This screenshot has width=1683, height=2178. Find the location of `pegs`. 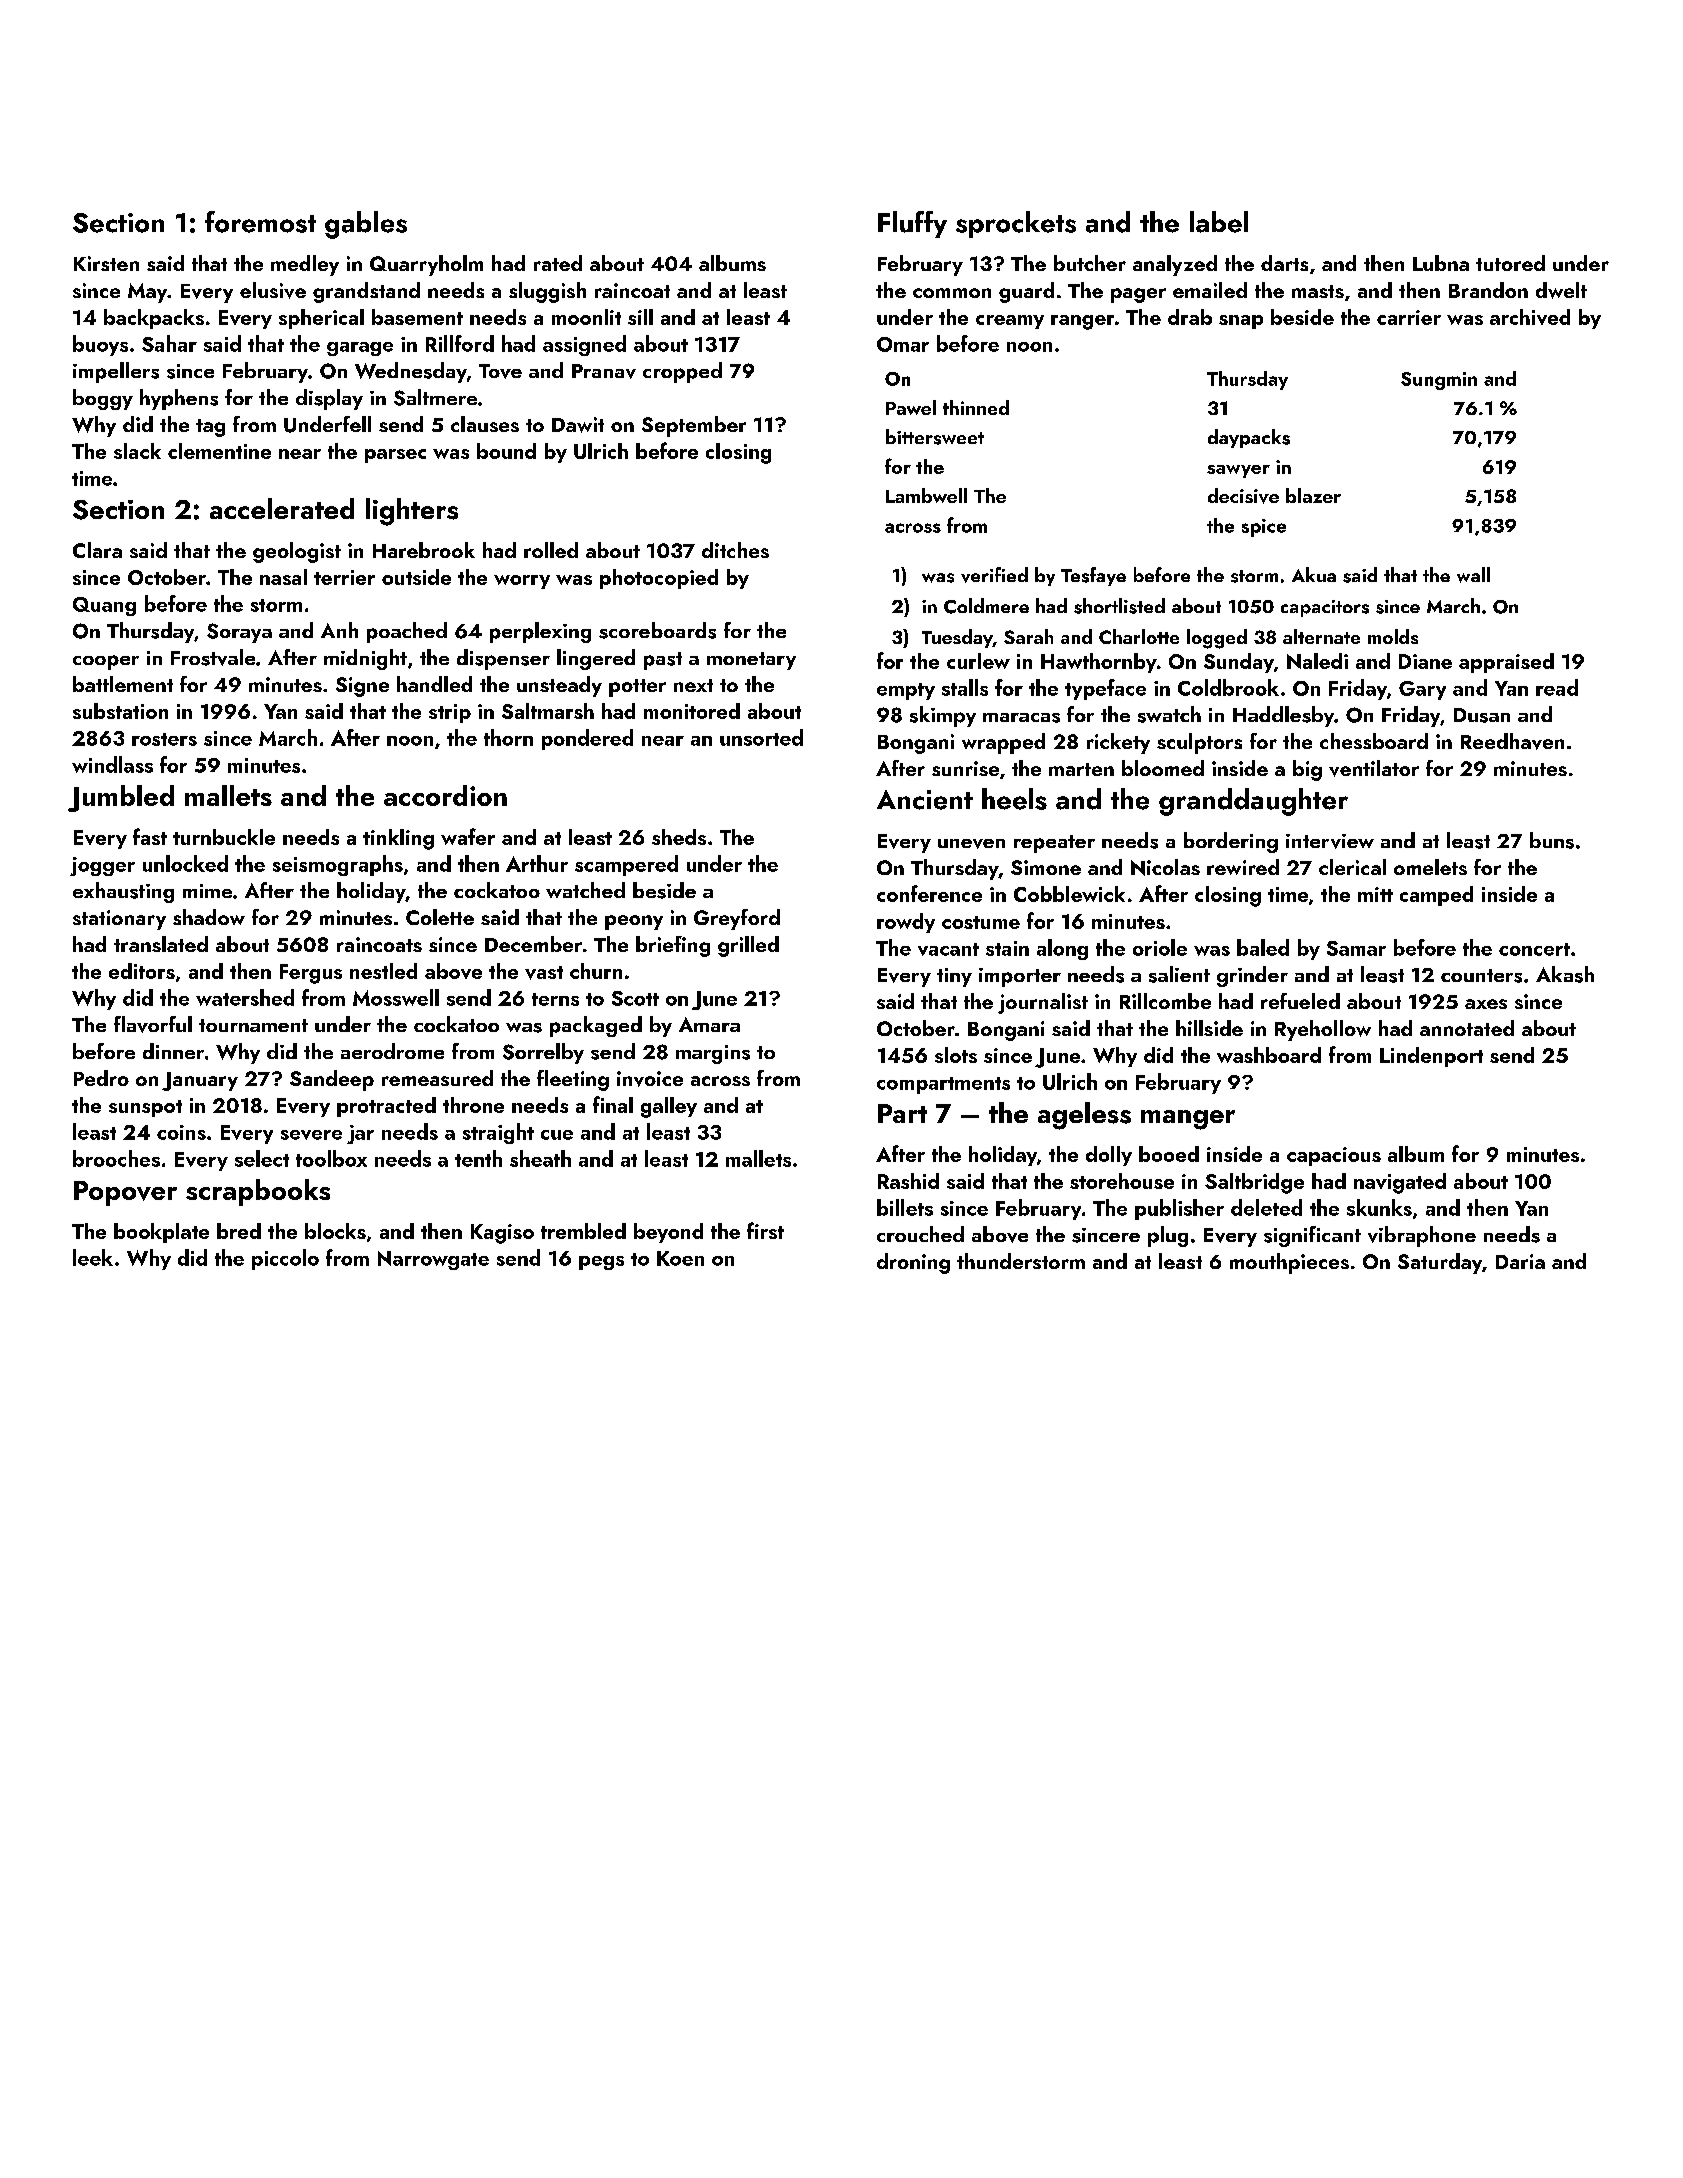

pegs is located at coordinates (601, 1263).
